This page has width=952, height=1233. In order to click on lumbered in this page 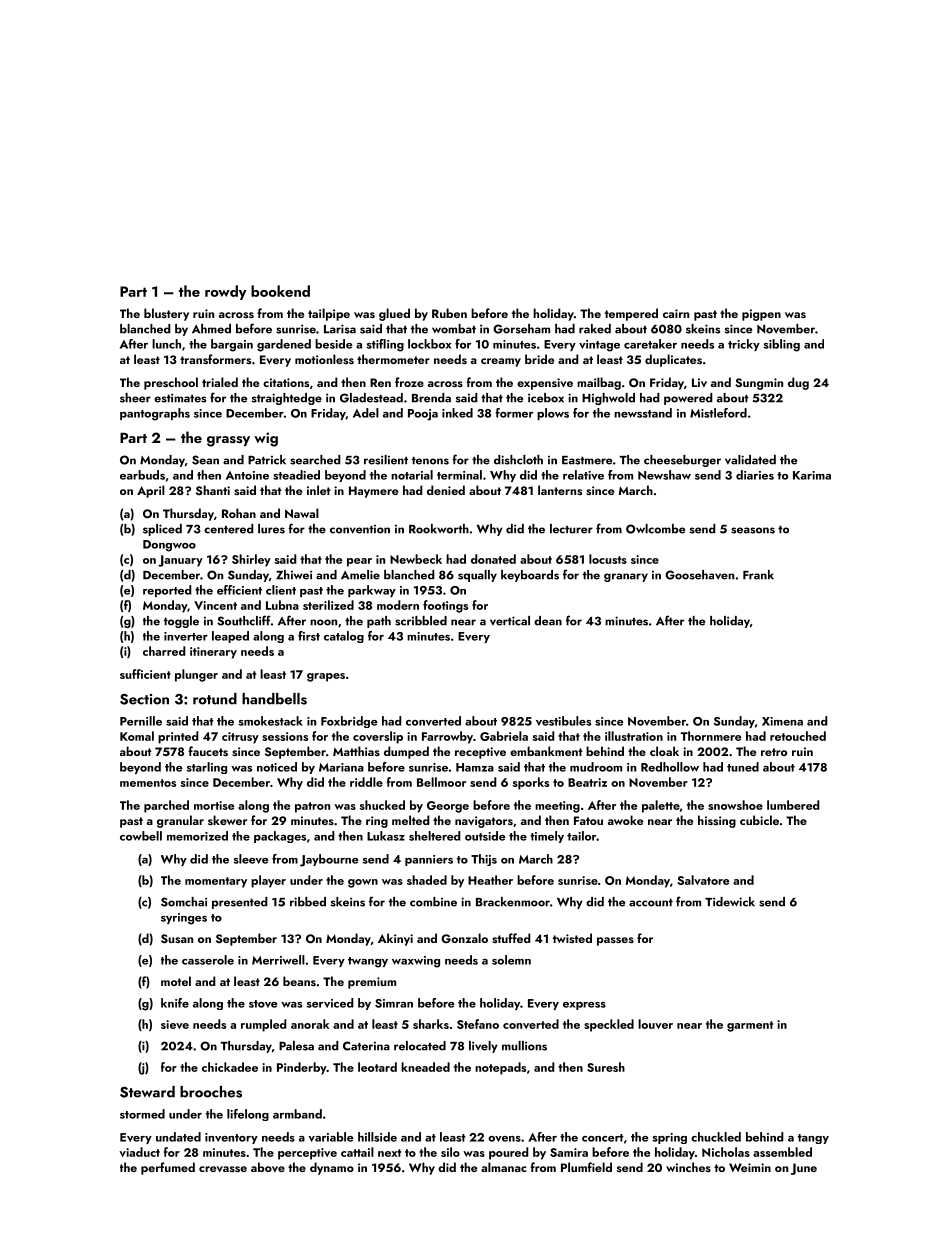, I will do `click(793, 805)`.
